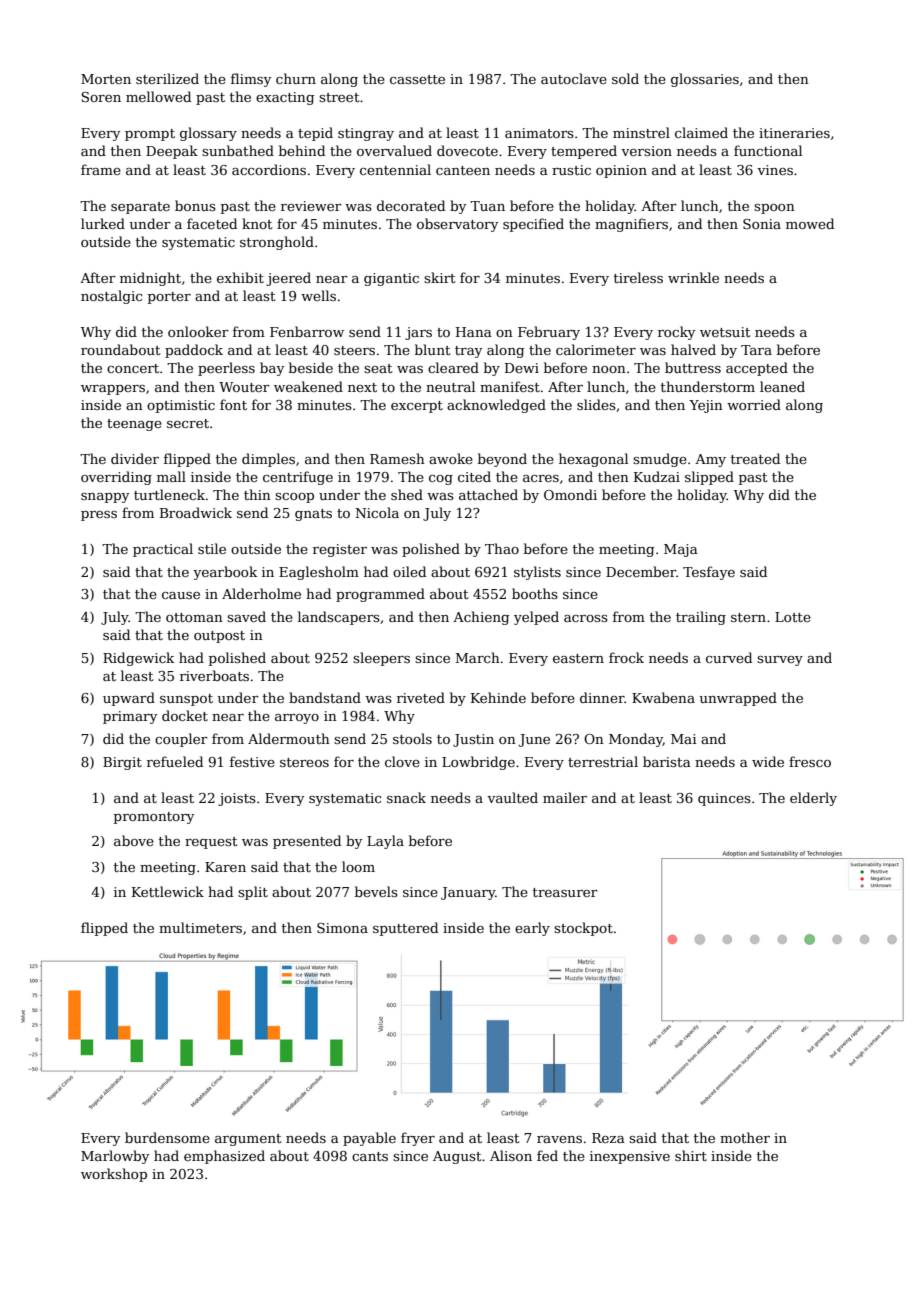 Image resolution: width=924 pixels, height=1308 pixels. Describe the element at coordinates (130, 717) in the screenshot. I see `primary` at that location.
